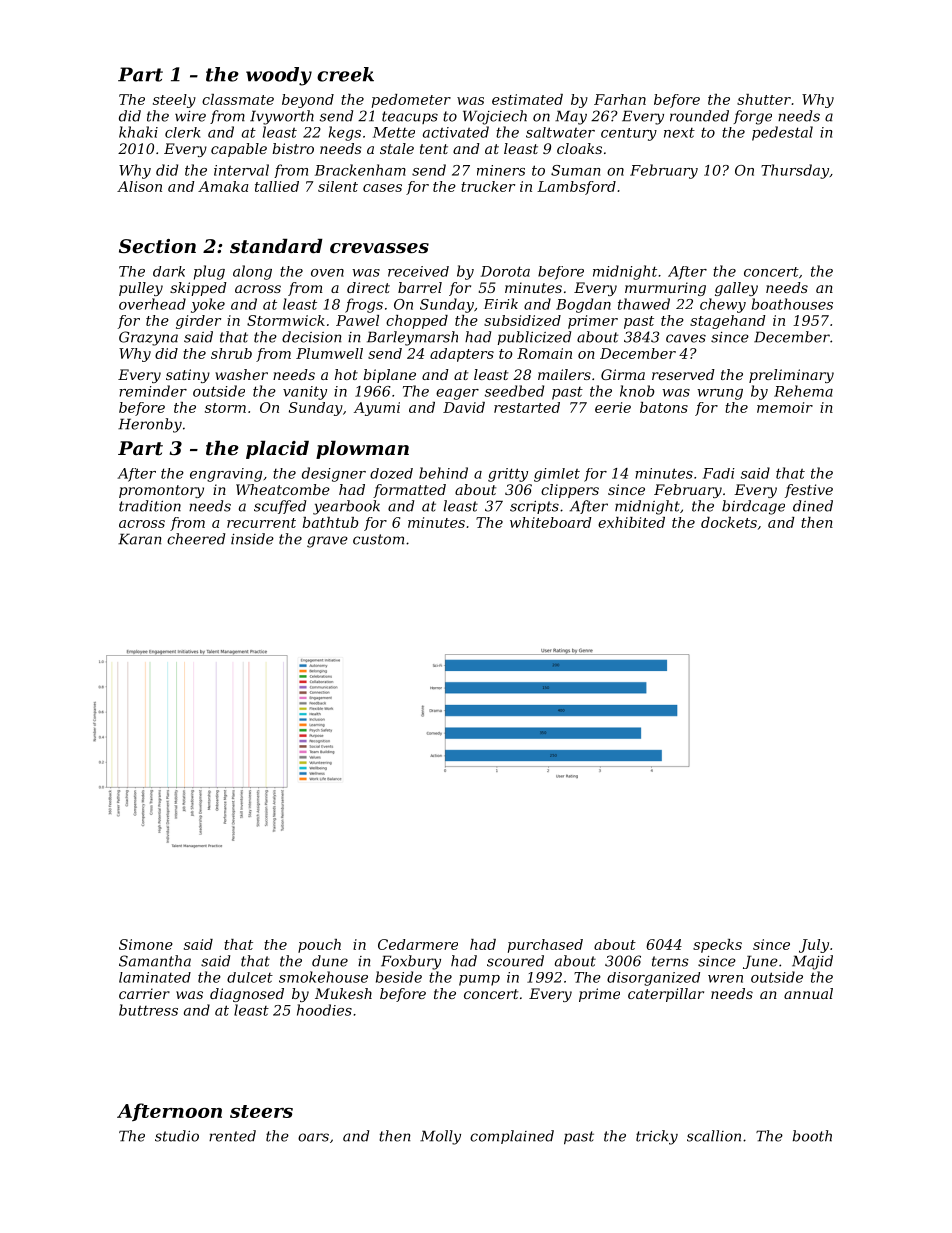 The image size is (952, 1233). Describe the element at coordinates (177, 1136) in the document. I see `studio` at that location.
